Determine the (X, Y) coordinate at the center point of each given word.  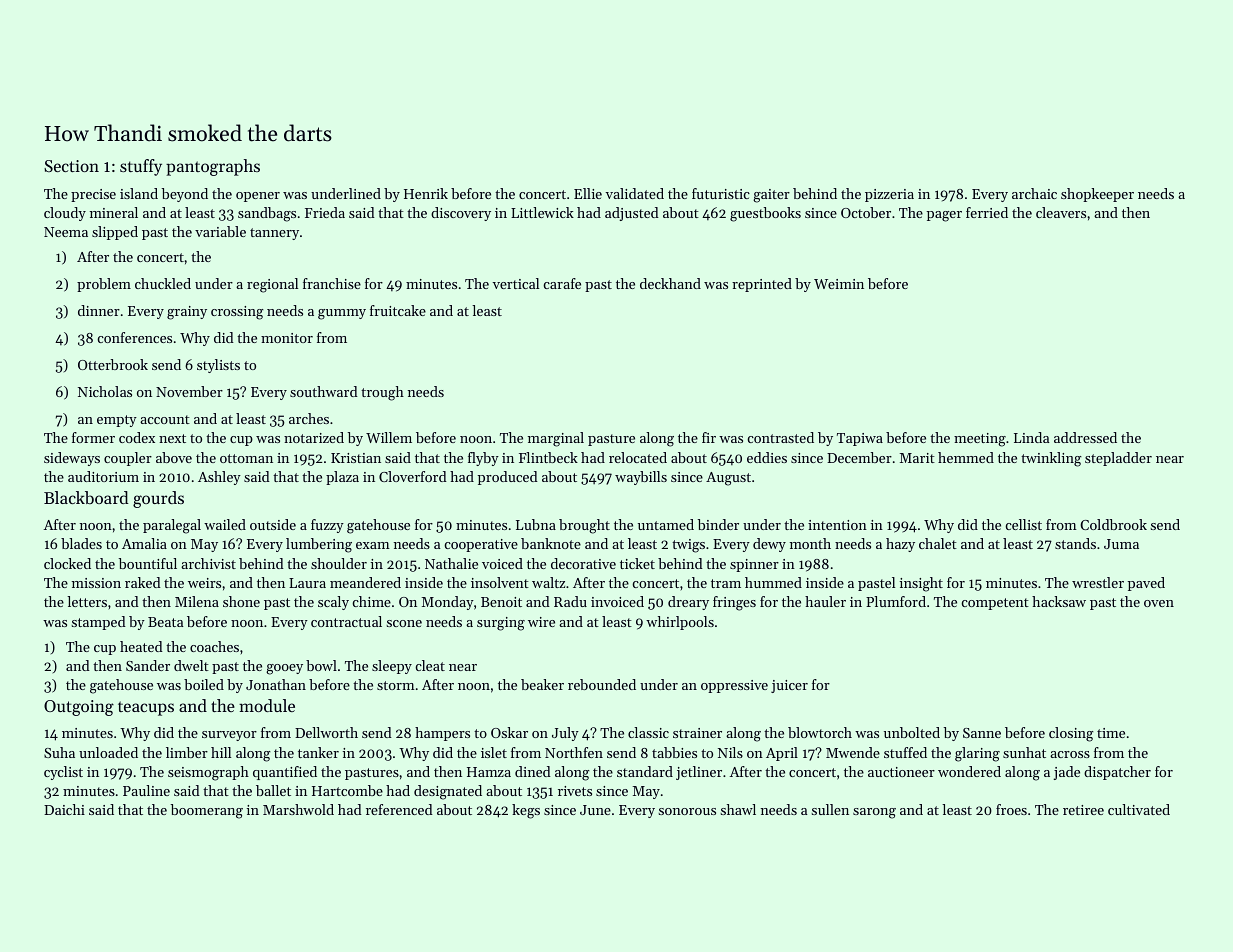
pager (944, 216)
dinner (99, 310)
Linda (1032, 437)
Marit (917, 458)
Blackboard (86, 497)
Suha (59, 752)
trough (382, 393)
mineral (114, 212)
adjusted (632, 214)
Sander (148, 665)
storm (396, 685)
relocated (638, 457)
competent (995, 604)
